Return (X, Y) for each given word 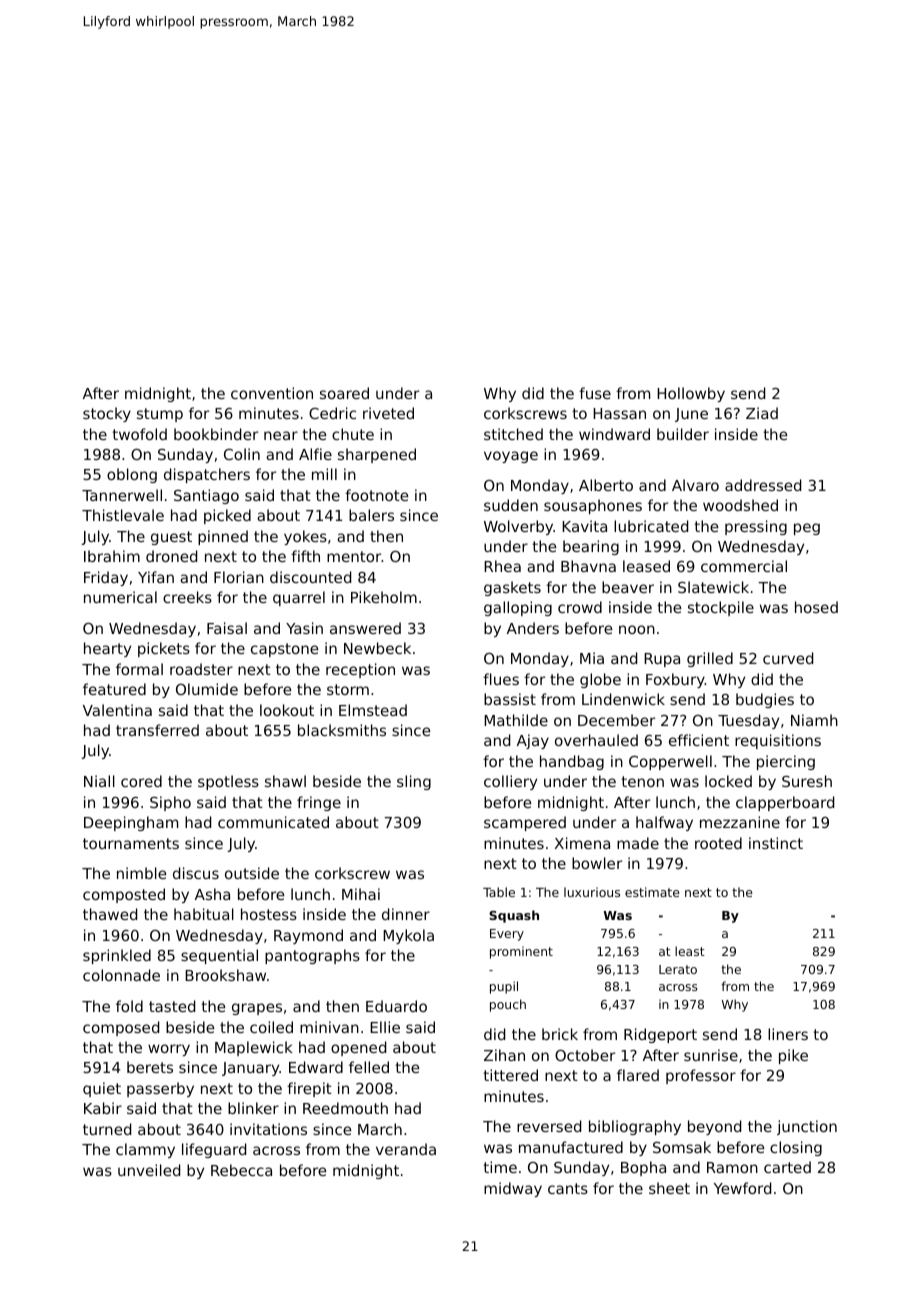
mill (324, 474)
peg (807, 529)
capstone (284, 650)
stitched (513, 434)
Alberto (606, 485)
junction (807, 1127)
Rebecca (241, 1170)
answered (365, 628)
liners (788, 1034)
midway (513, 1189)
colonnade (121, 975)
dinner (406, 914)
